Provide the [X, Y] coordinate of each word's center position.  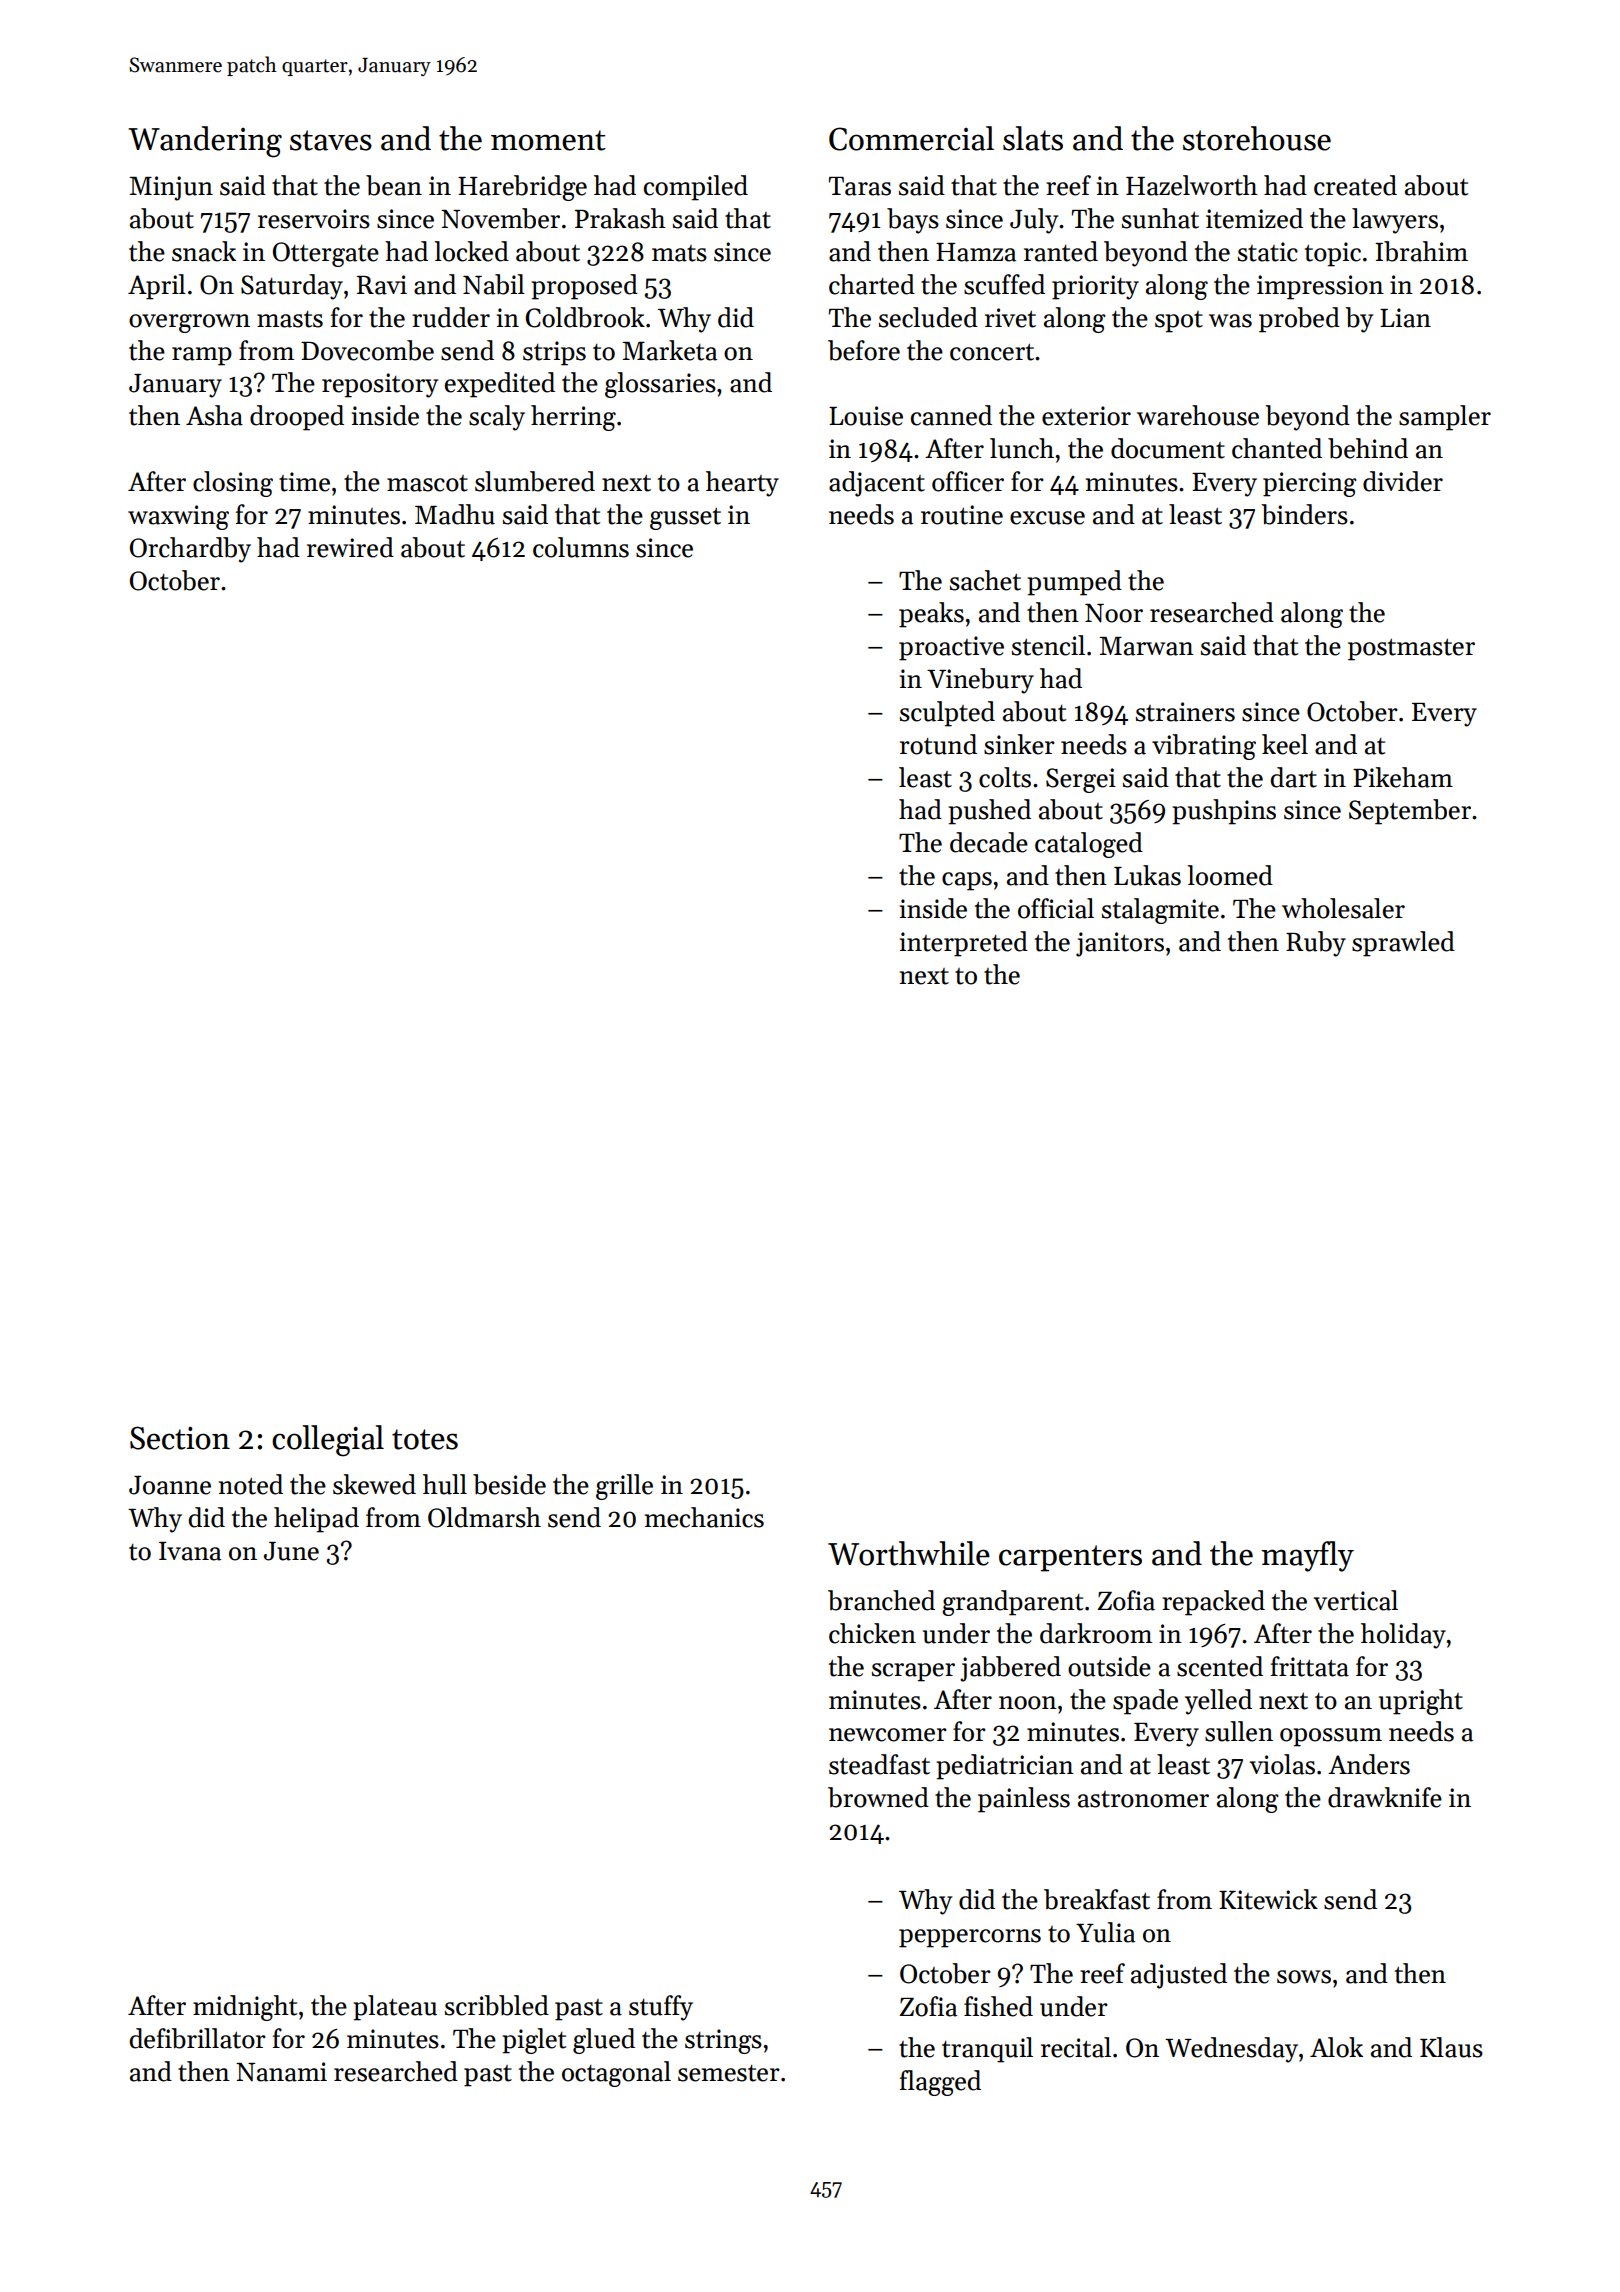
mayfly [1307, 1556]
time [304, 482]
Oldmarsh [484, 1517]
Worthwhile [909, 1553]
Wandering [205, 142]
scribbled [497, 2005]
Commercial [911, 138]
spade [1145, 1702]
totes [425, 1439]
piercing [1310, 484]
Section [180, 1438]
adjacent [877, 484]
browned [878, 1797]
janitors [1120, 944]
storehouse [1257, 138]
